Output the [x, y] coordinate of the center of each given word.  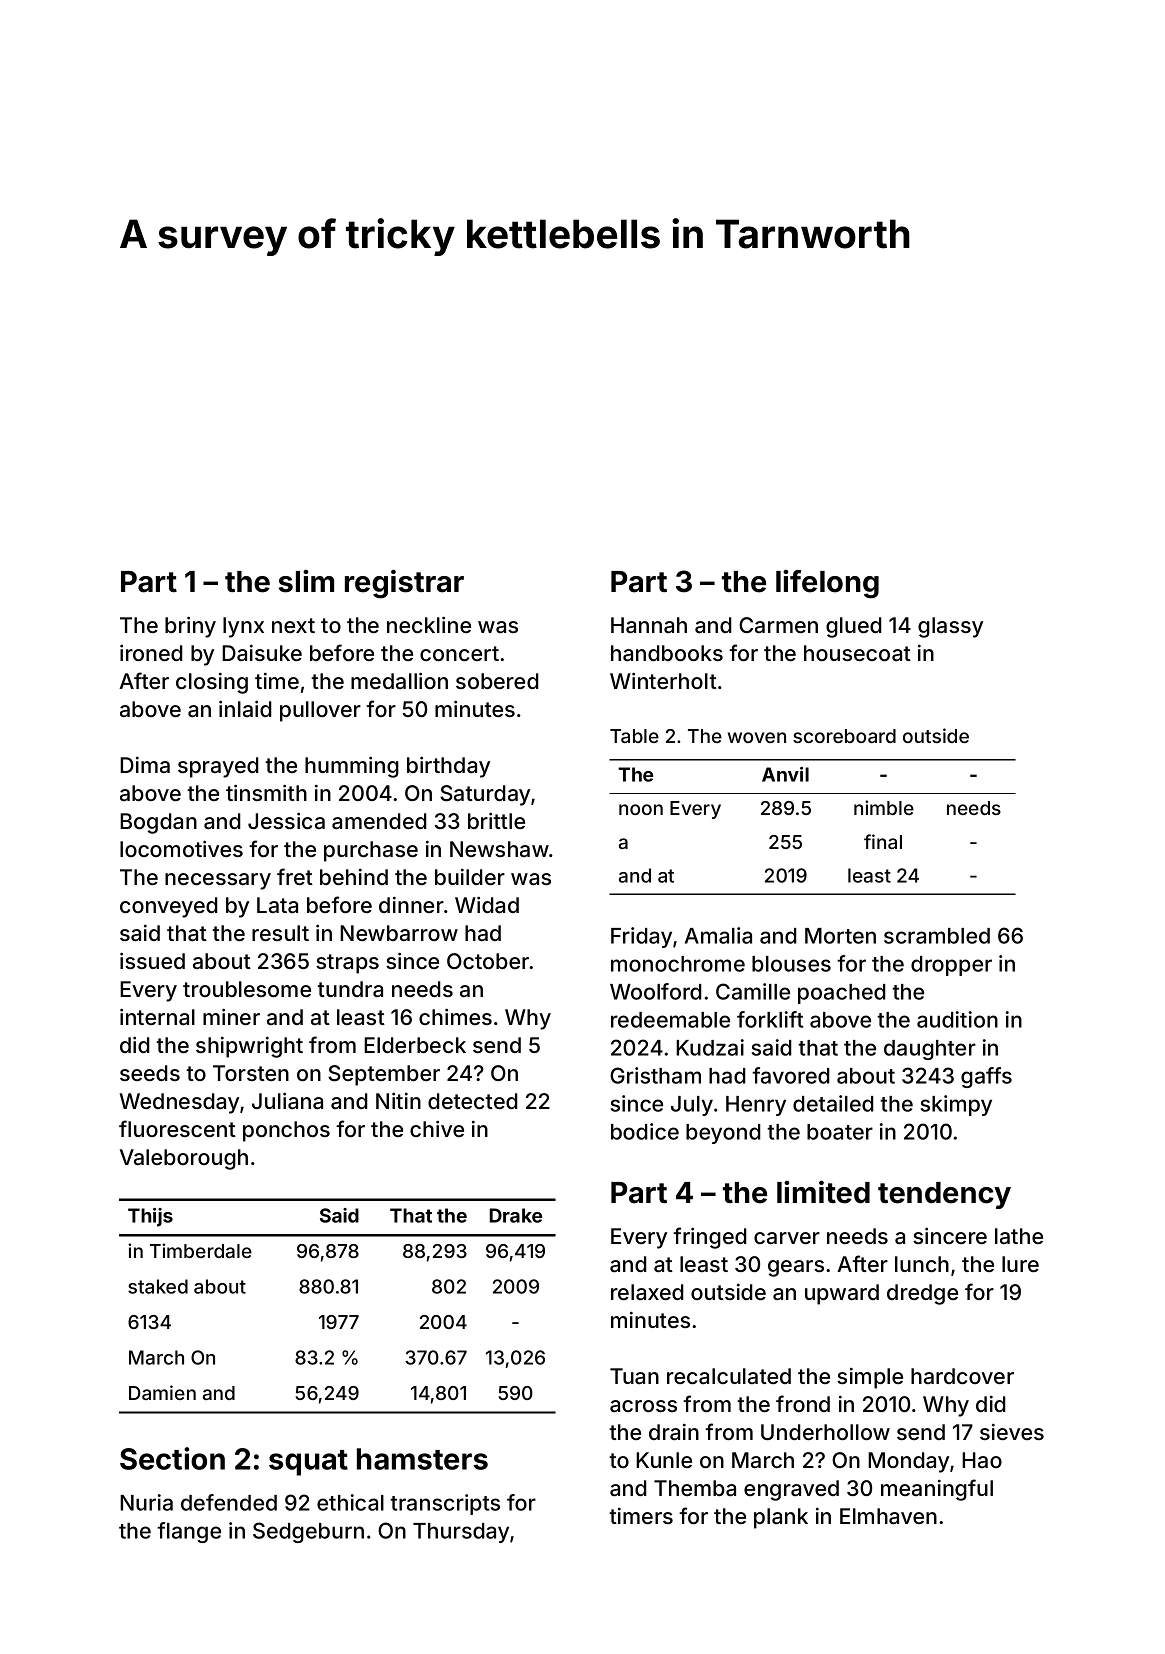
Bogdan [158, 823]
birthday [448, 767]
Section [172, 1458]
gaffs [986, 1077]
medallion [399, 680]
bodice [645, 1131]
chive [437, 1128]
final [883, 841]
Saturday [485, 795]
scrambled [937, 936]
